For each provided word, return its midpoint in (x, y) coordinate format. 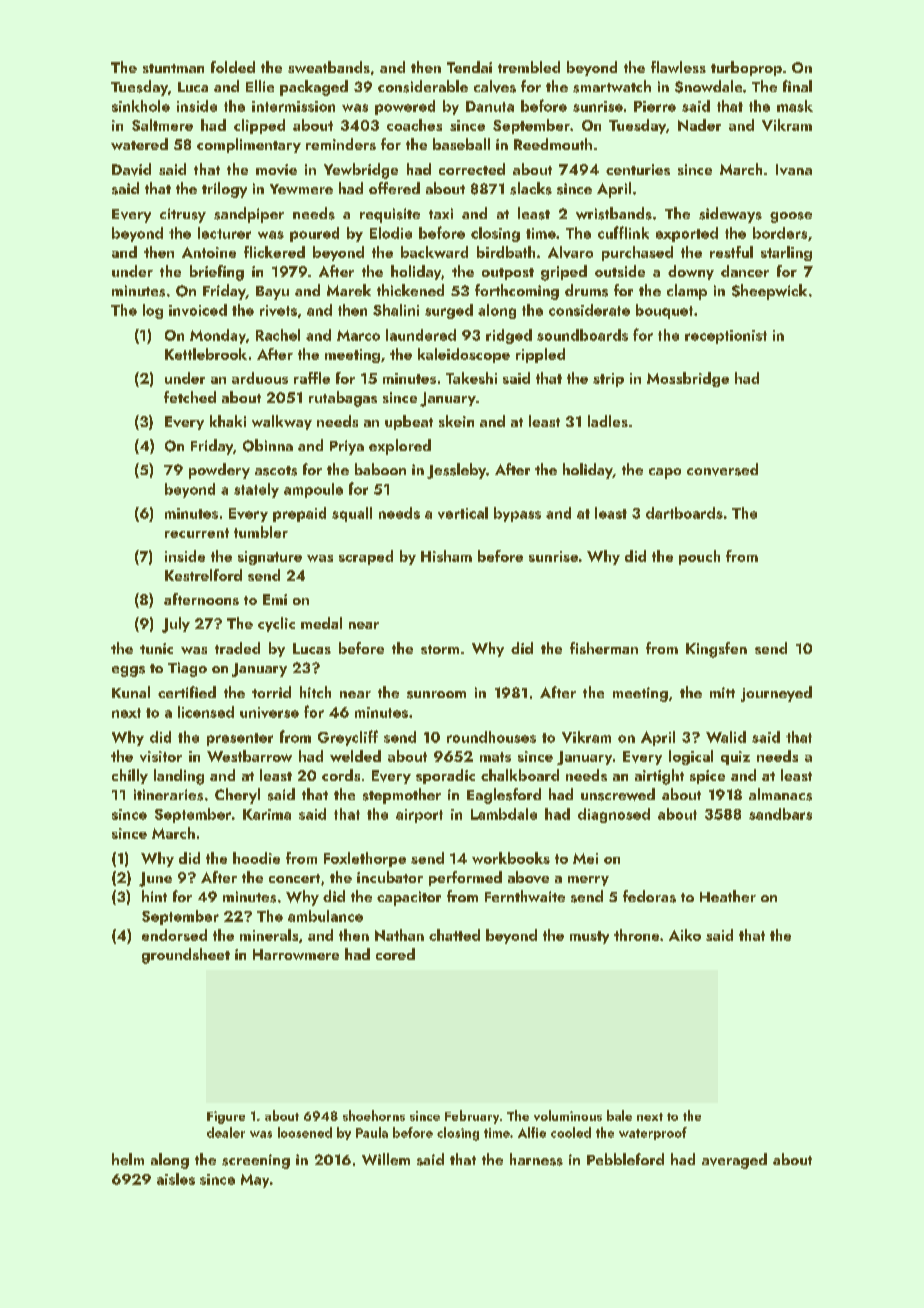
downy (691, 272)
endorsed (174, 935)
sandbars (780, 814)
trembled (529, 67)
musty (589, 937)
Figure (226, 1117)
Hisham (446, 556)
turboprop (746, 68)
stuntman (173, 68)
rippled (540, 355)
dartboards (684, 513)
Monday (218, 336)
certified (187, 692)
